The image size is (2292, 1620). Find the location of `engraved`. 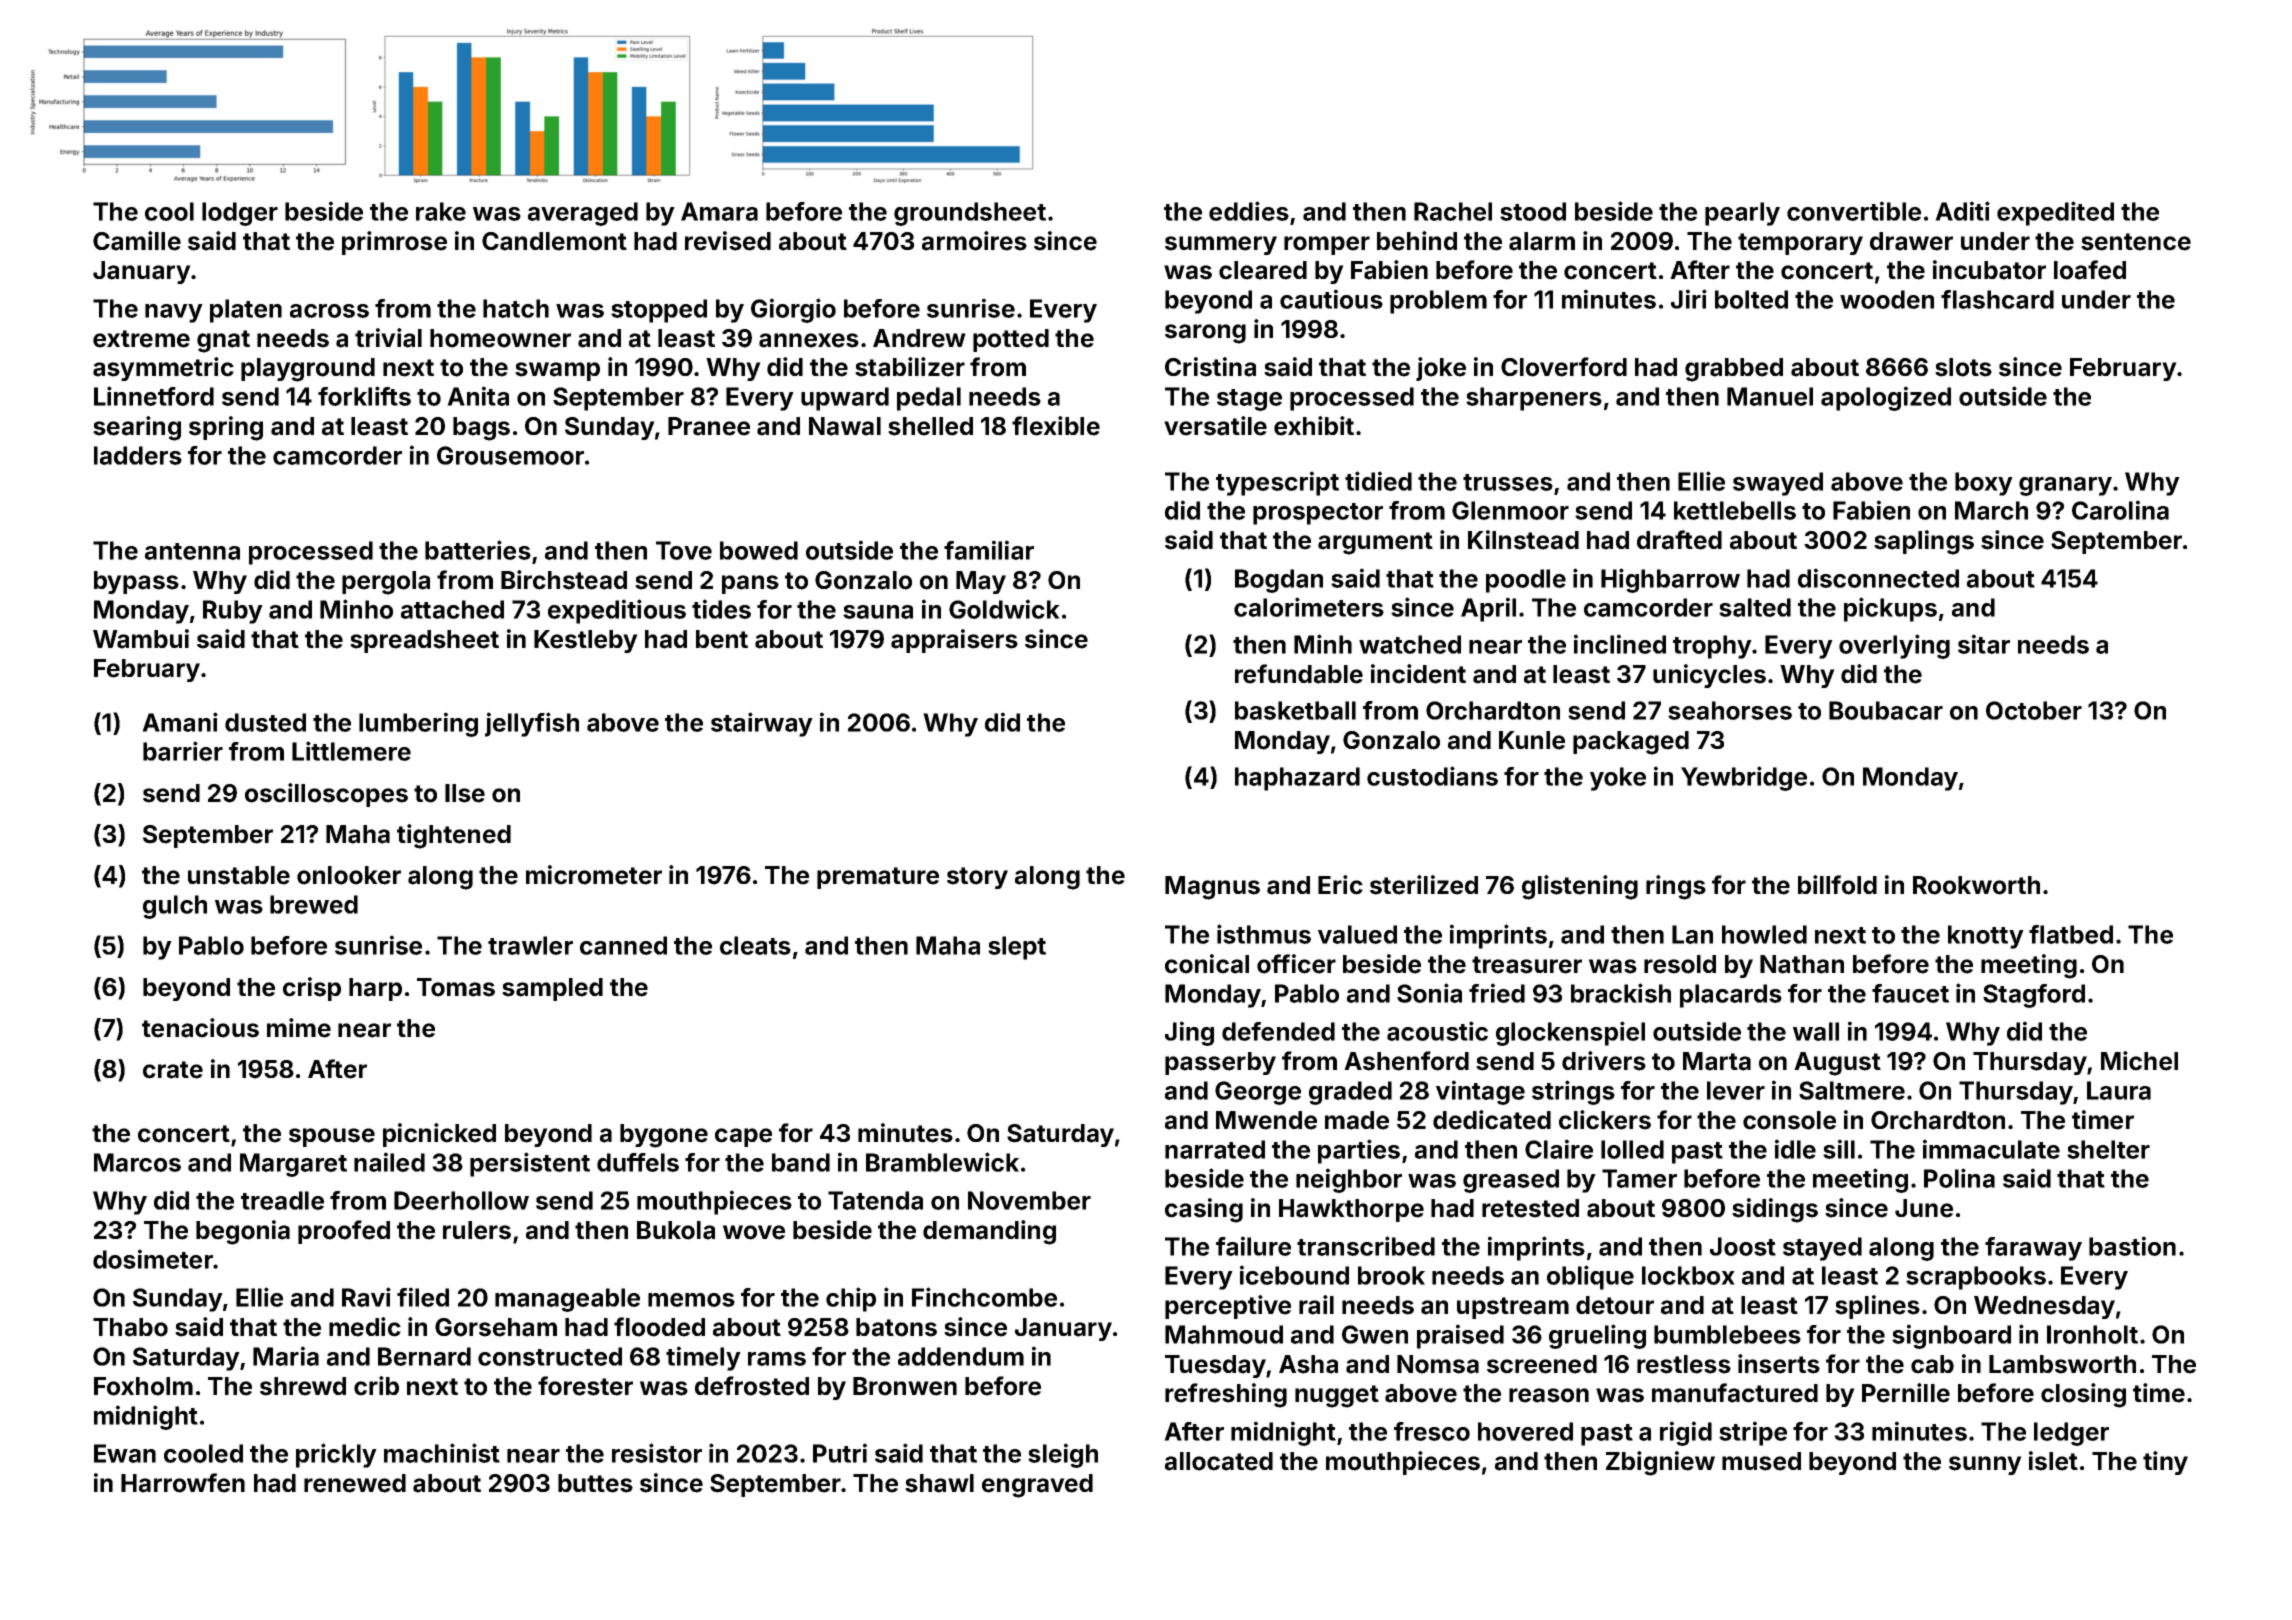

engraved is located at coordinates (1037, 1486).
